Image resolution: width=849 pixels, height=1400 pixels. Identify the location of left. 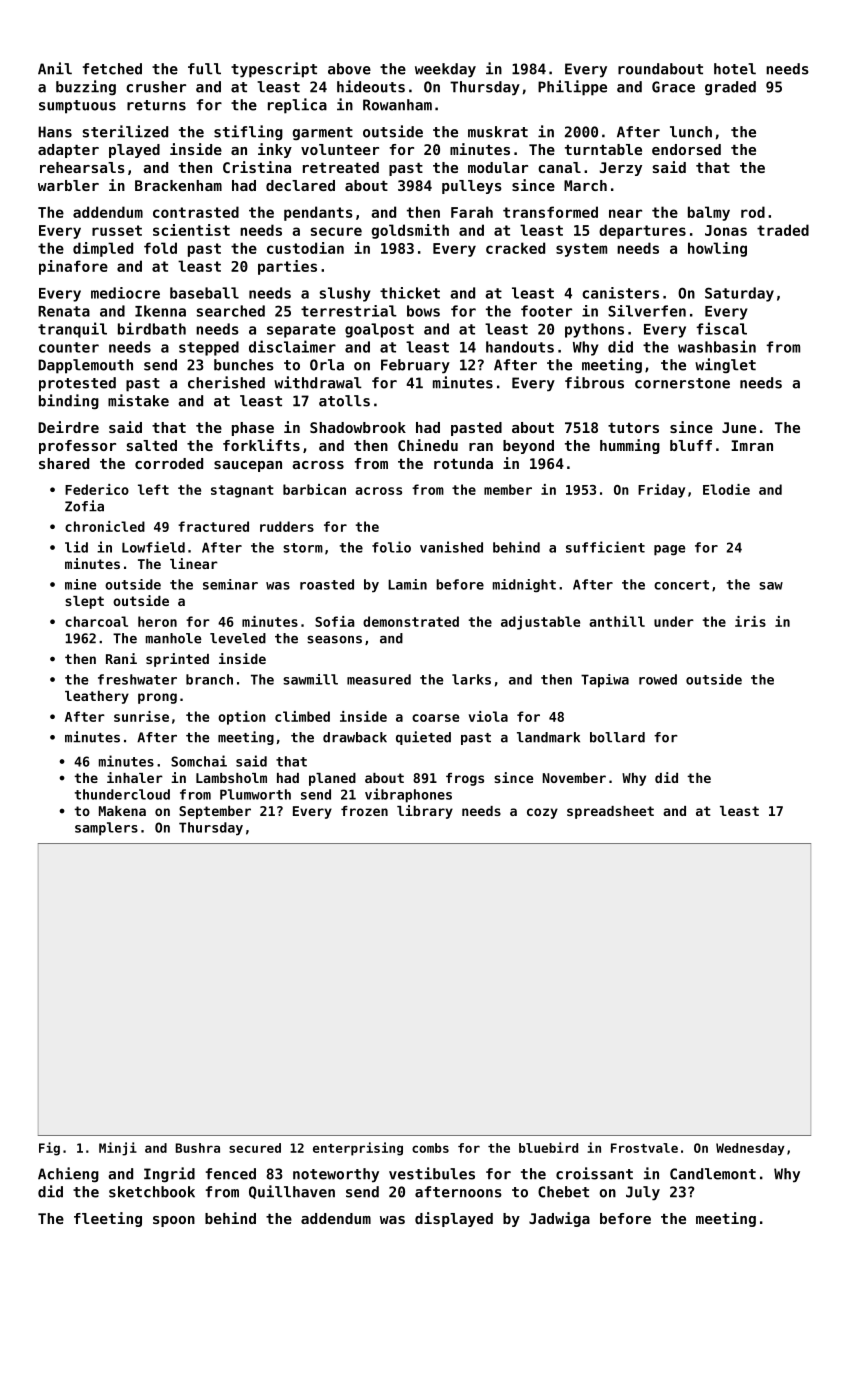
(153, 489).
